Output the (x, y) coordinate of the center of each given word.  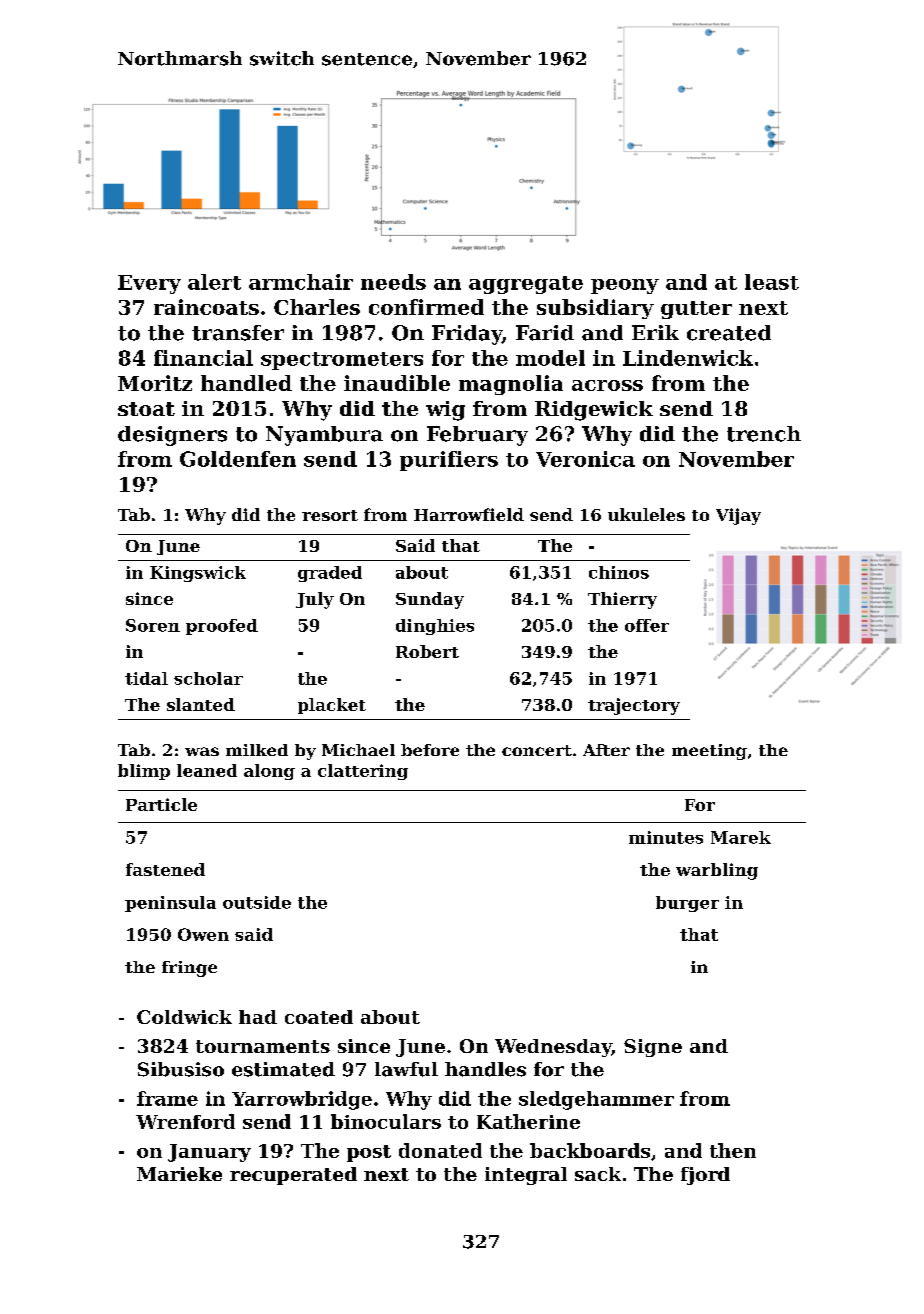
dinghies (435, 627)
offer (647, 625)
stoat (146, 409)
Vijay (738, 516)
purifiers (449, 461)
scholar (208, 678)
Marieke (179, 1174)
